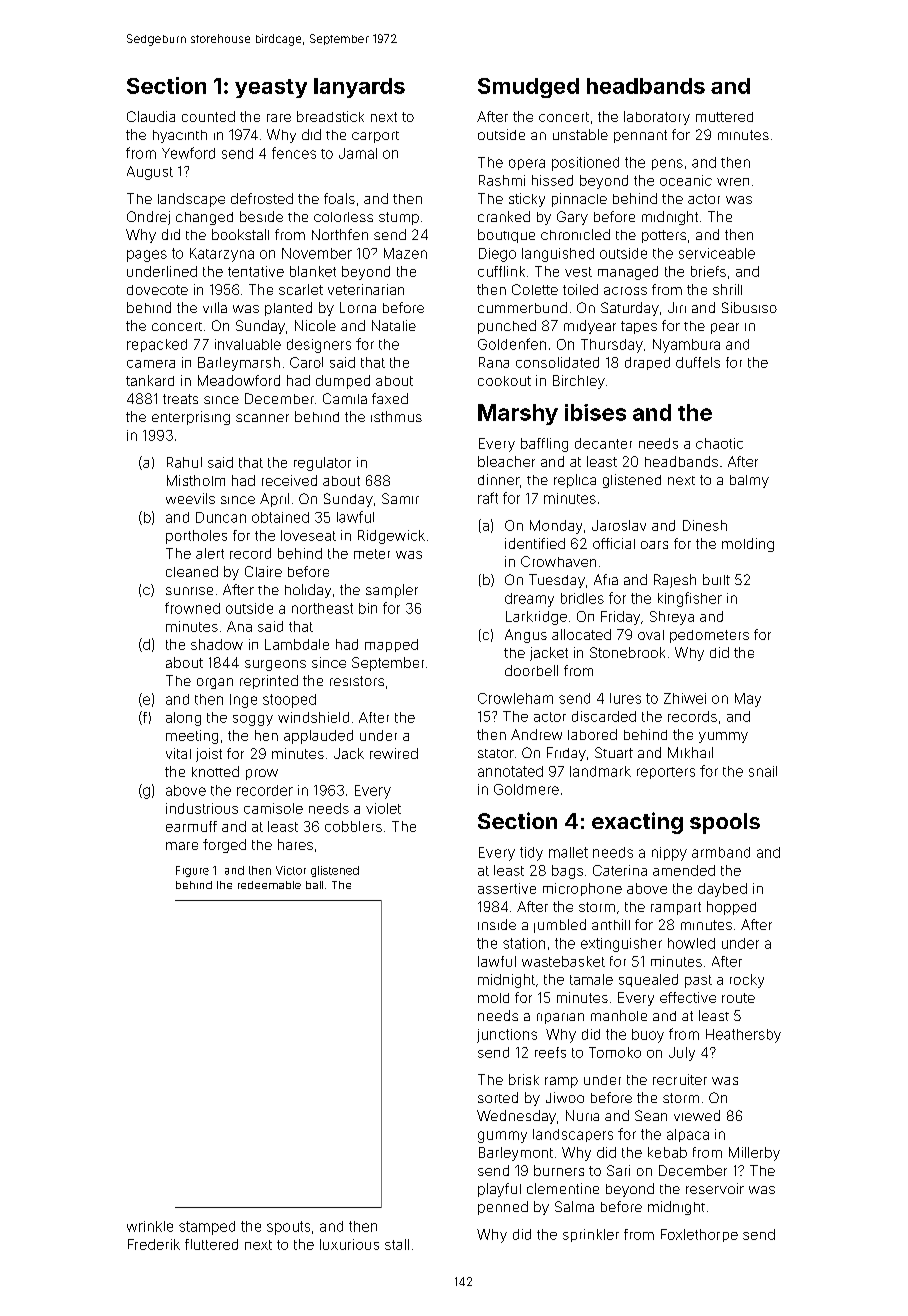  Describe the element at coordinates (580, 134) in the page. I see `unstable` at that location.
